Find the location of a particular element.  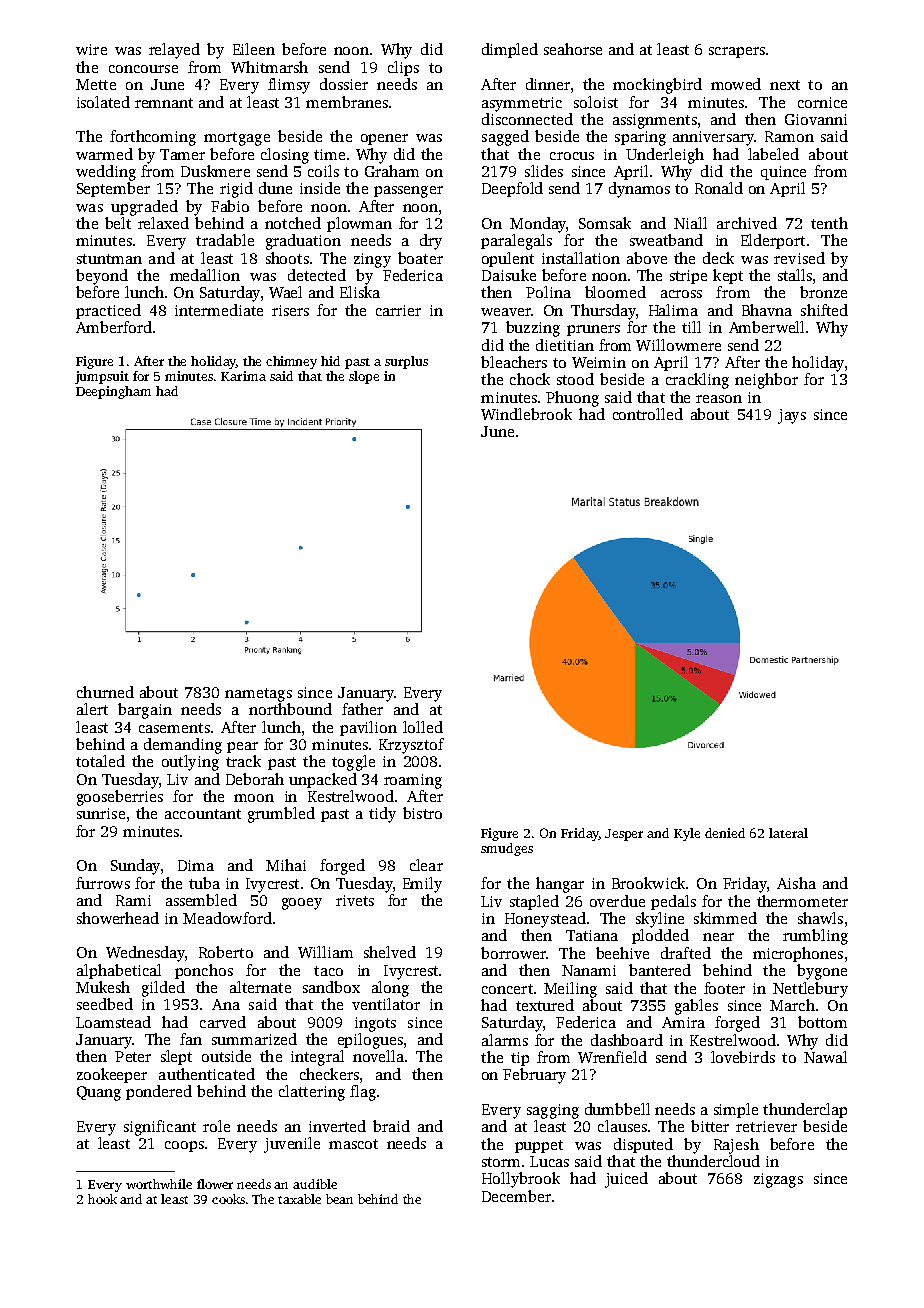

installation is located at coordinates (581, 258).
